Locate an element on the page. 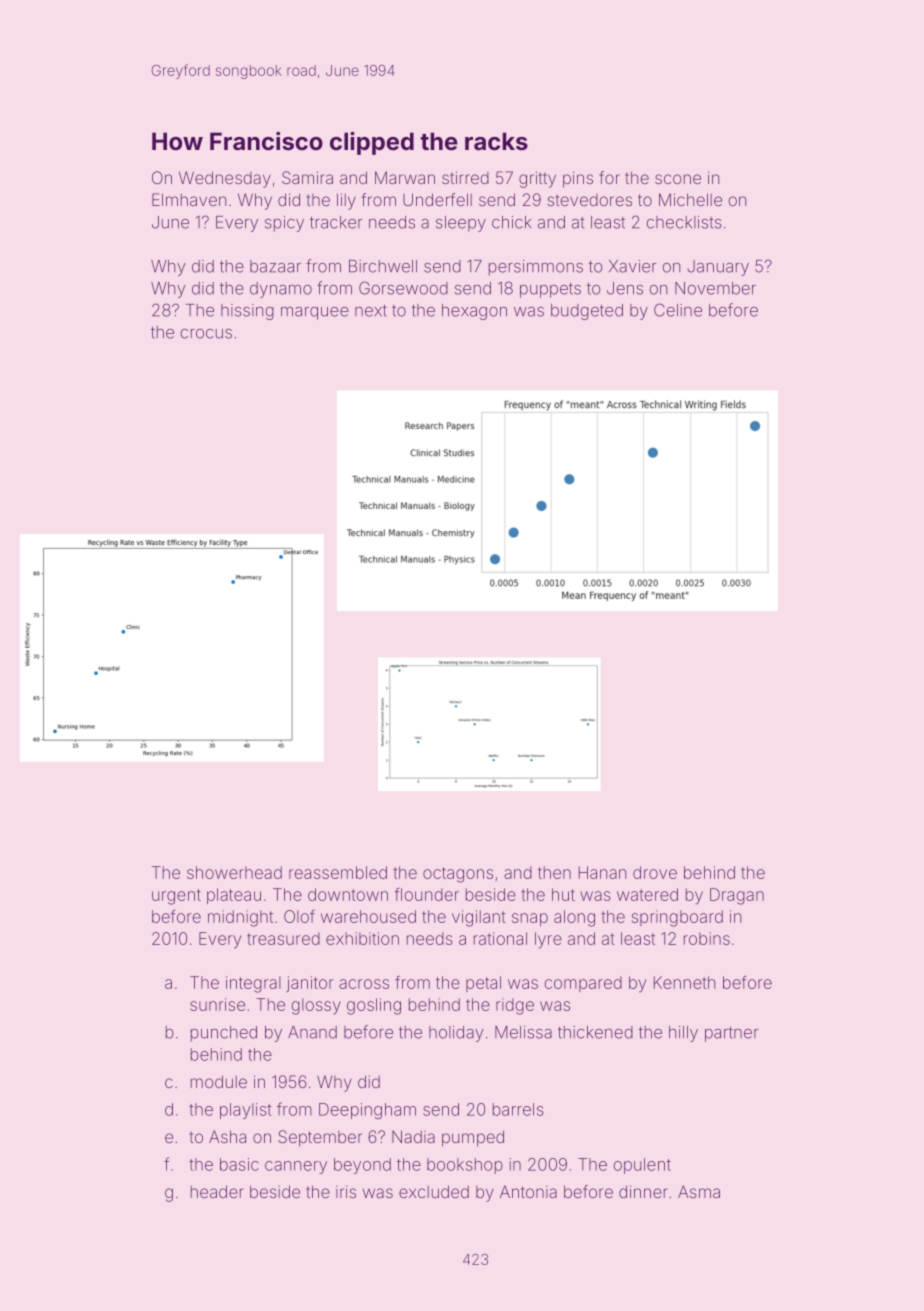 The height and width of the document is (1311, 924). petal is located at coordinates (483, 984).
